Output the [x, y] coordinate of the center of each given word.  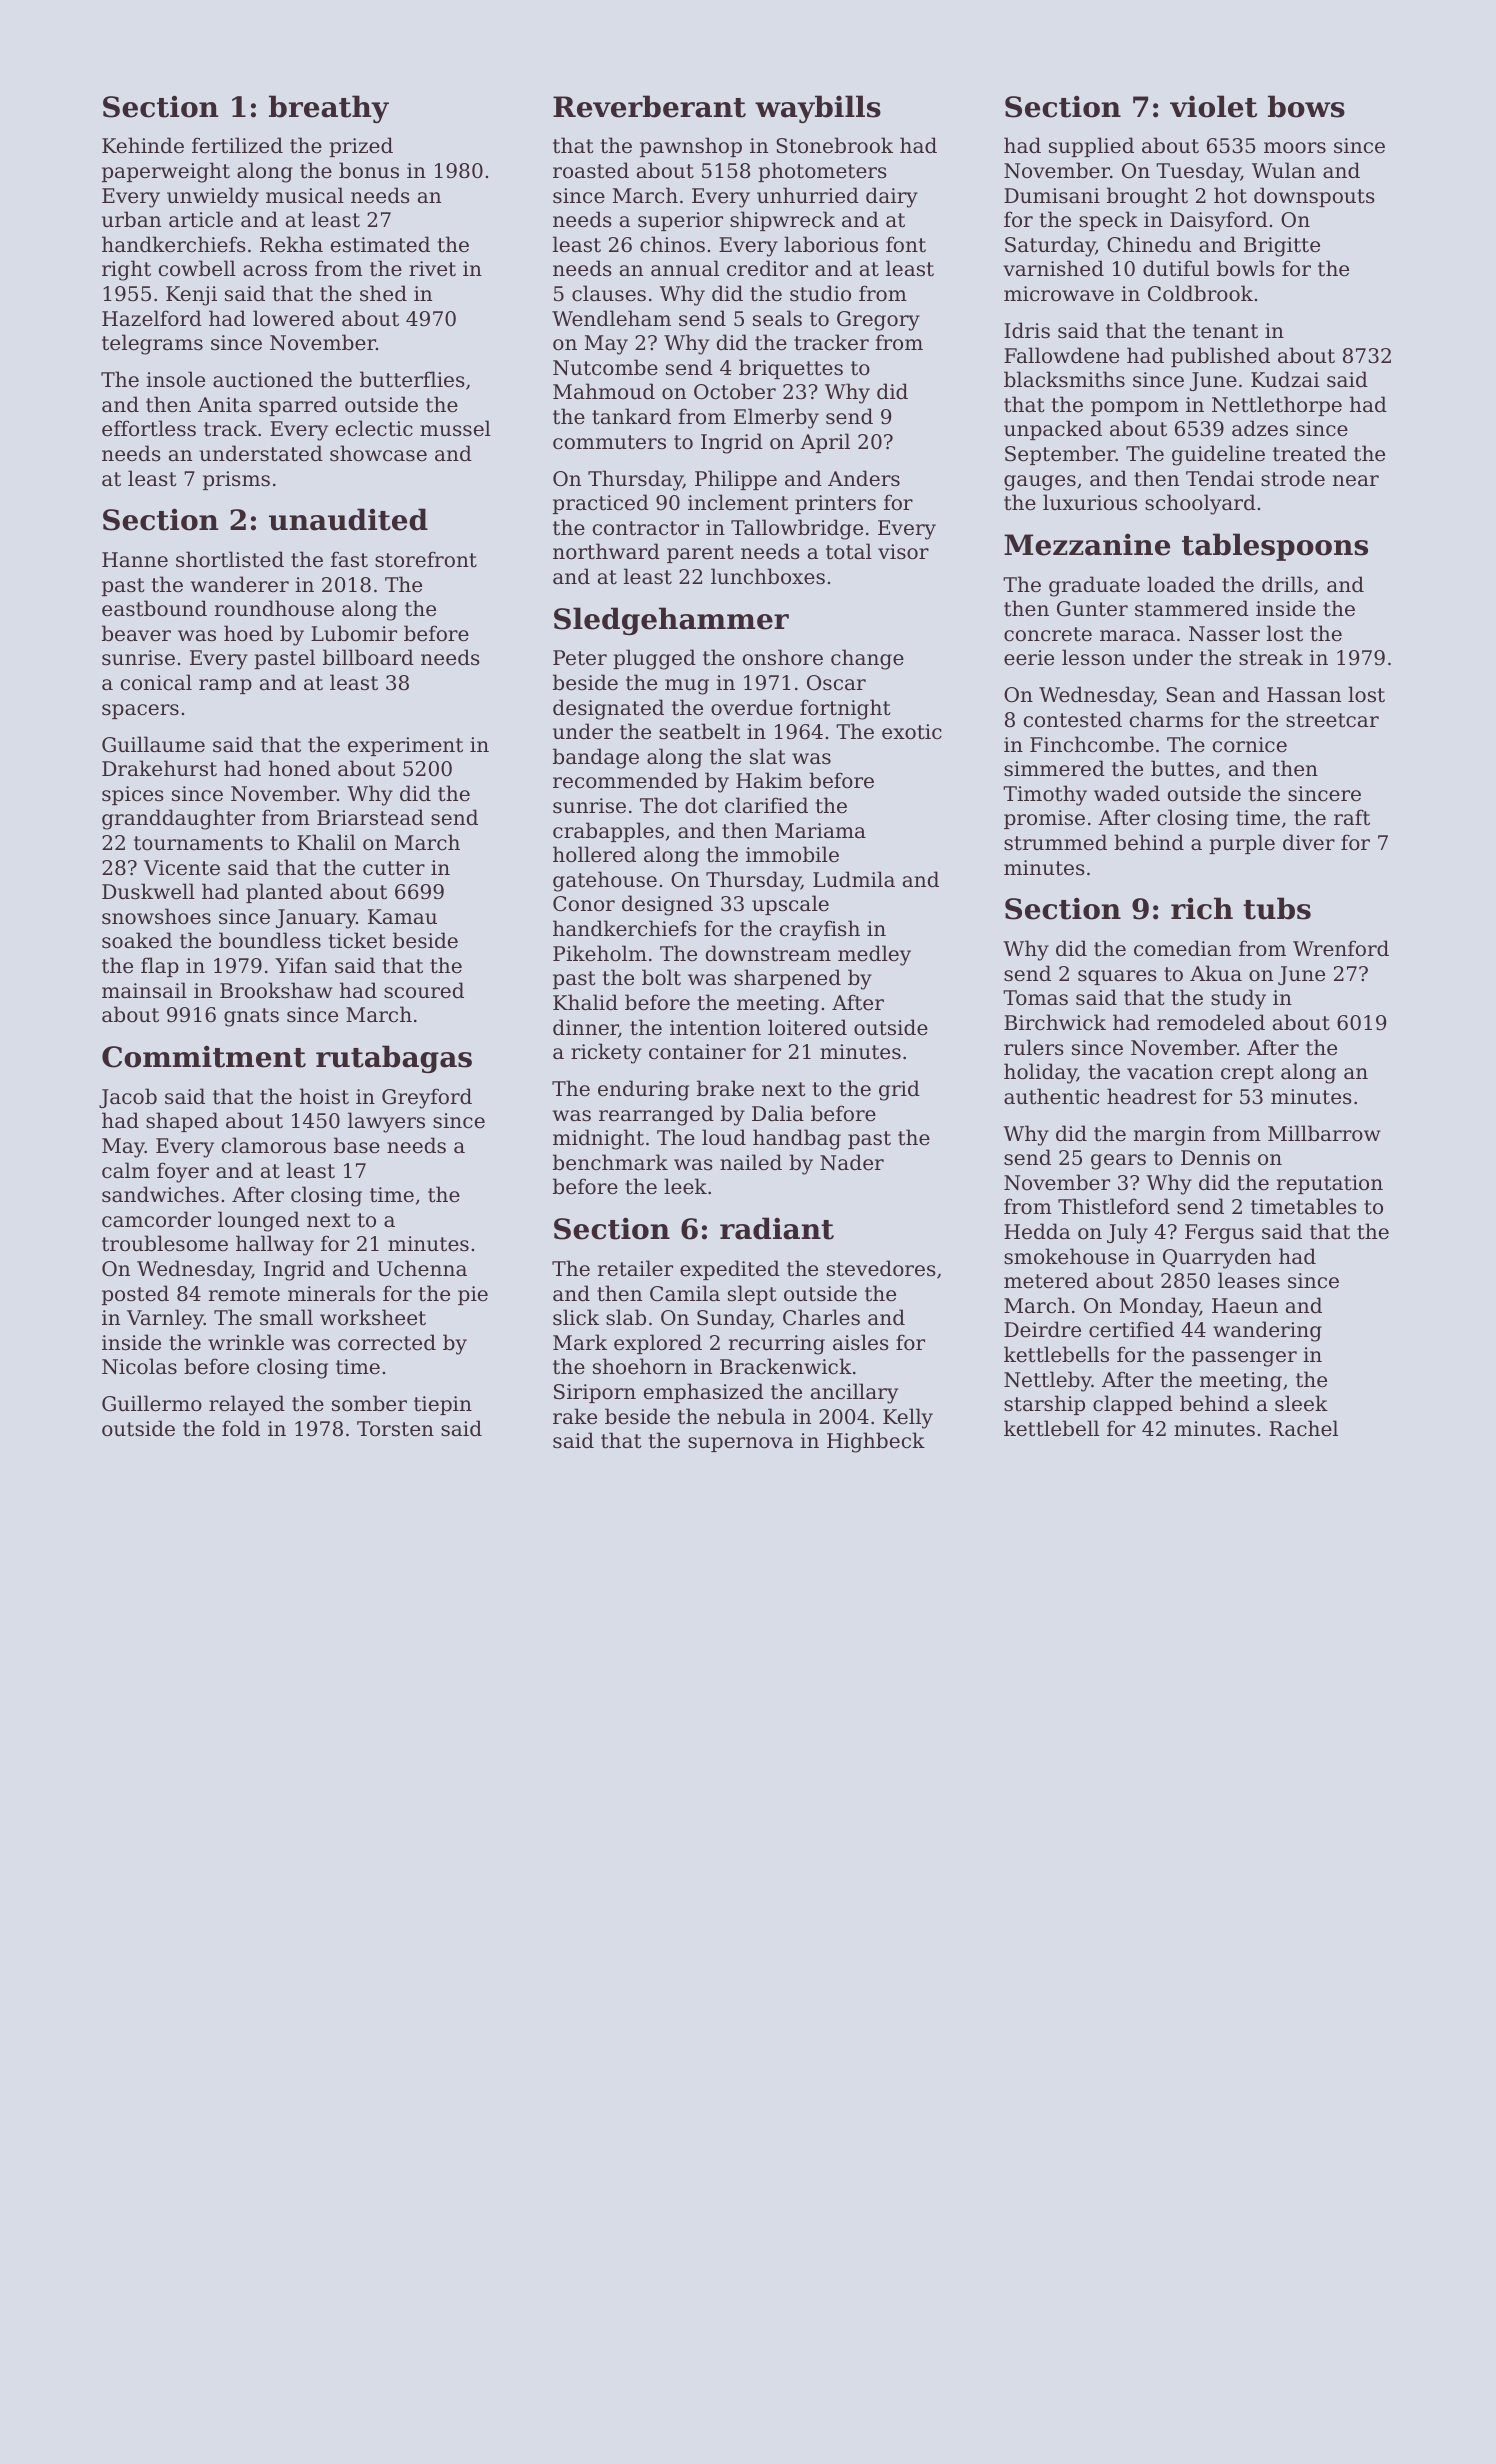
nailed [751, 1162]
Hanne [135, 560]
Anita [225, 404]
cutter [394, 868]
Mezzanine [1087, 544]
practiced [601, 504]
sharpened [787, 979]
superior [680, 221]
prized [361, 147]
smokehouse [1066, 1256]
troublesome [165, 1243]
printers [835, 504]
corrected [387, 1342]
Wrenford [1341, 948]
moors [1295, 148]
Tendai [1220, 478]
